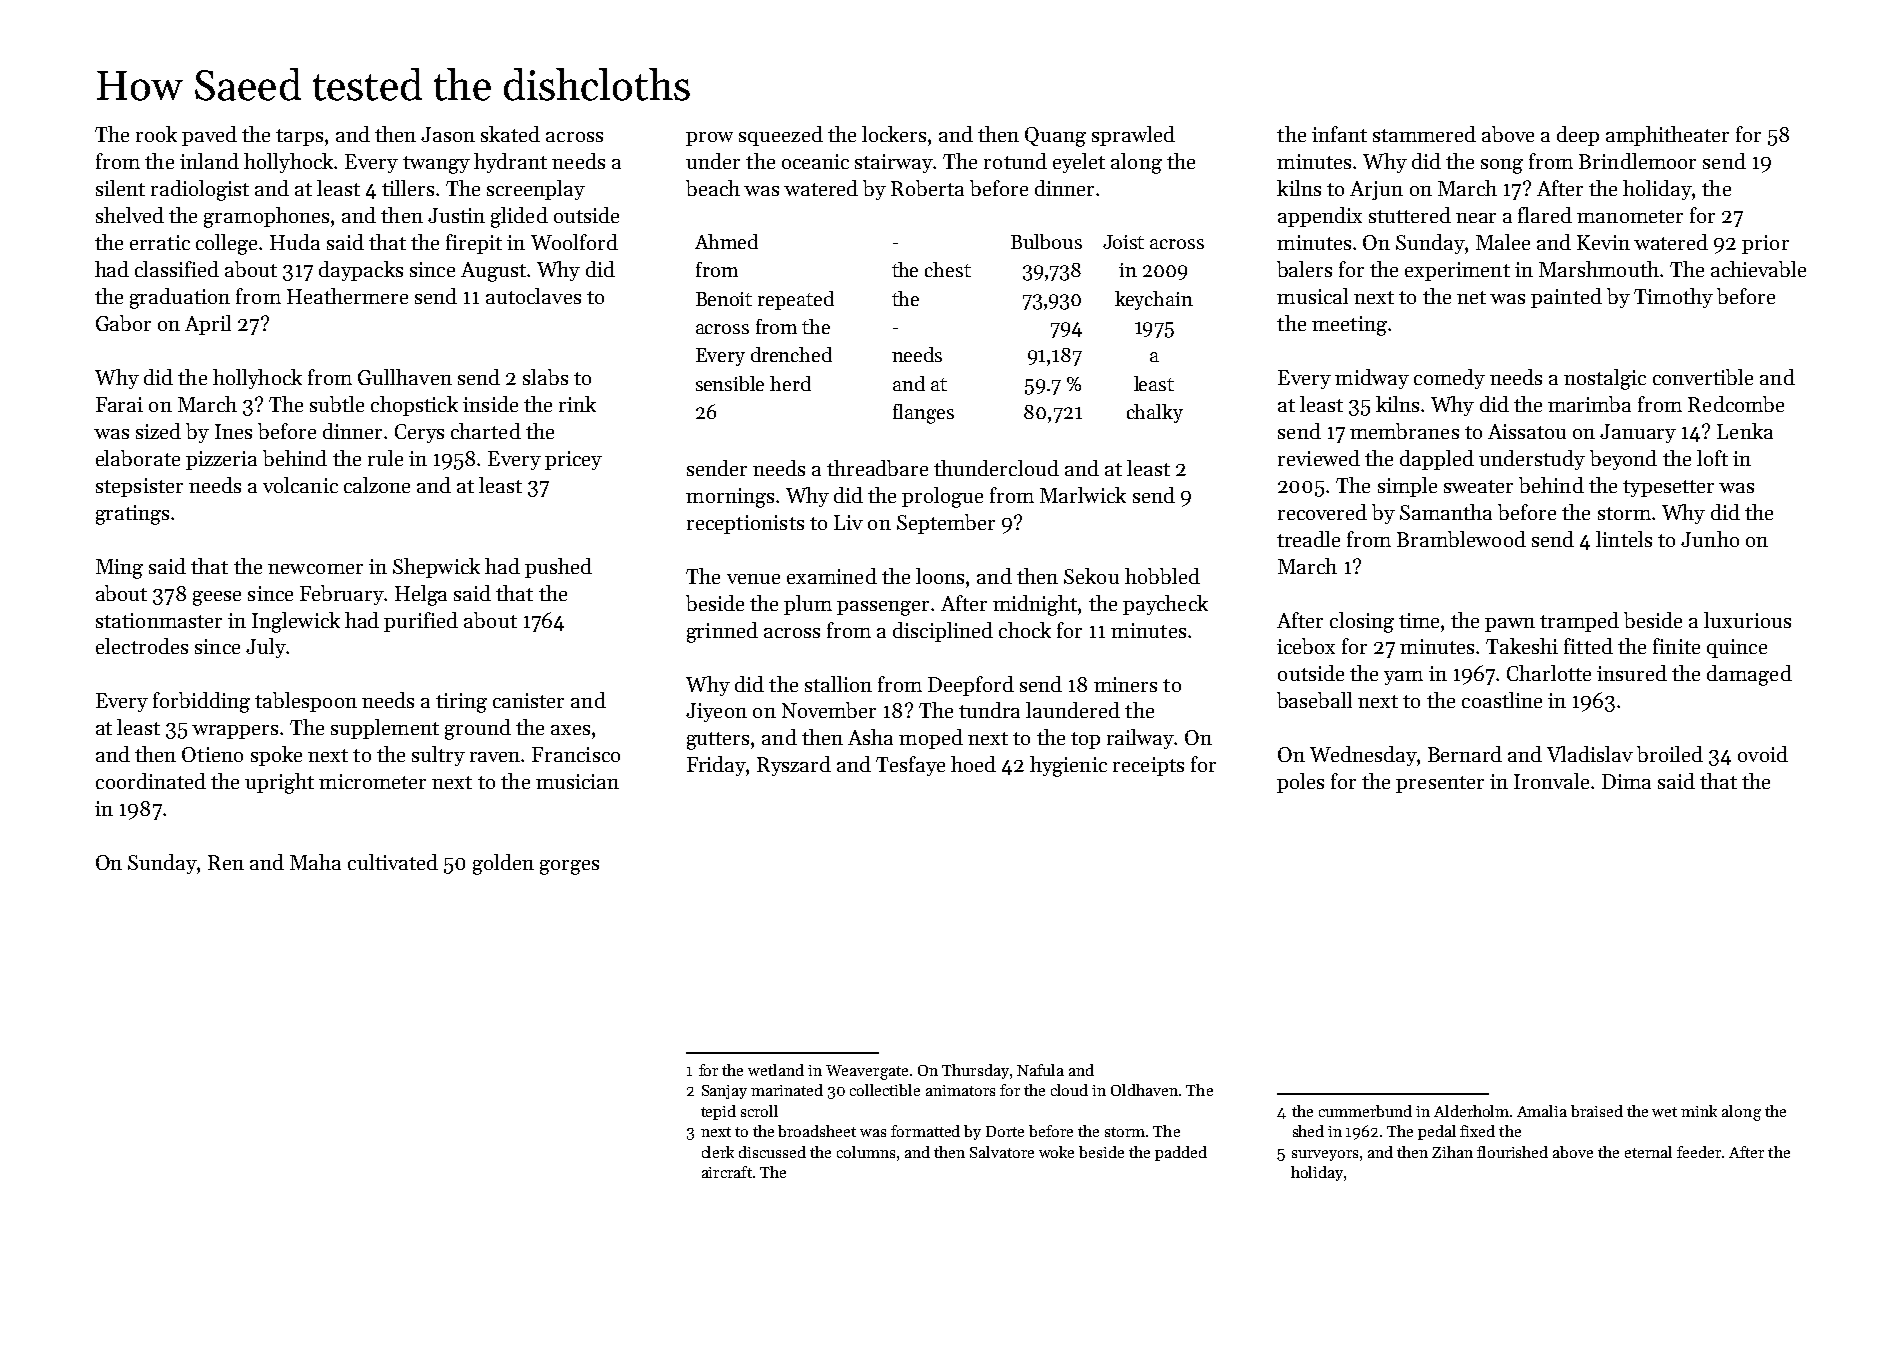  What do you see at coordinates (781, 136) in the document?
I see `squeezed` at bounding box center [781, 136].
